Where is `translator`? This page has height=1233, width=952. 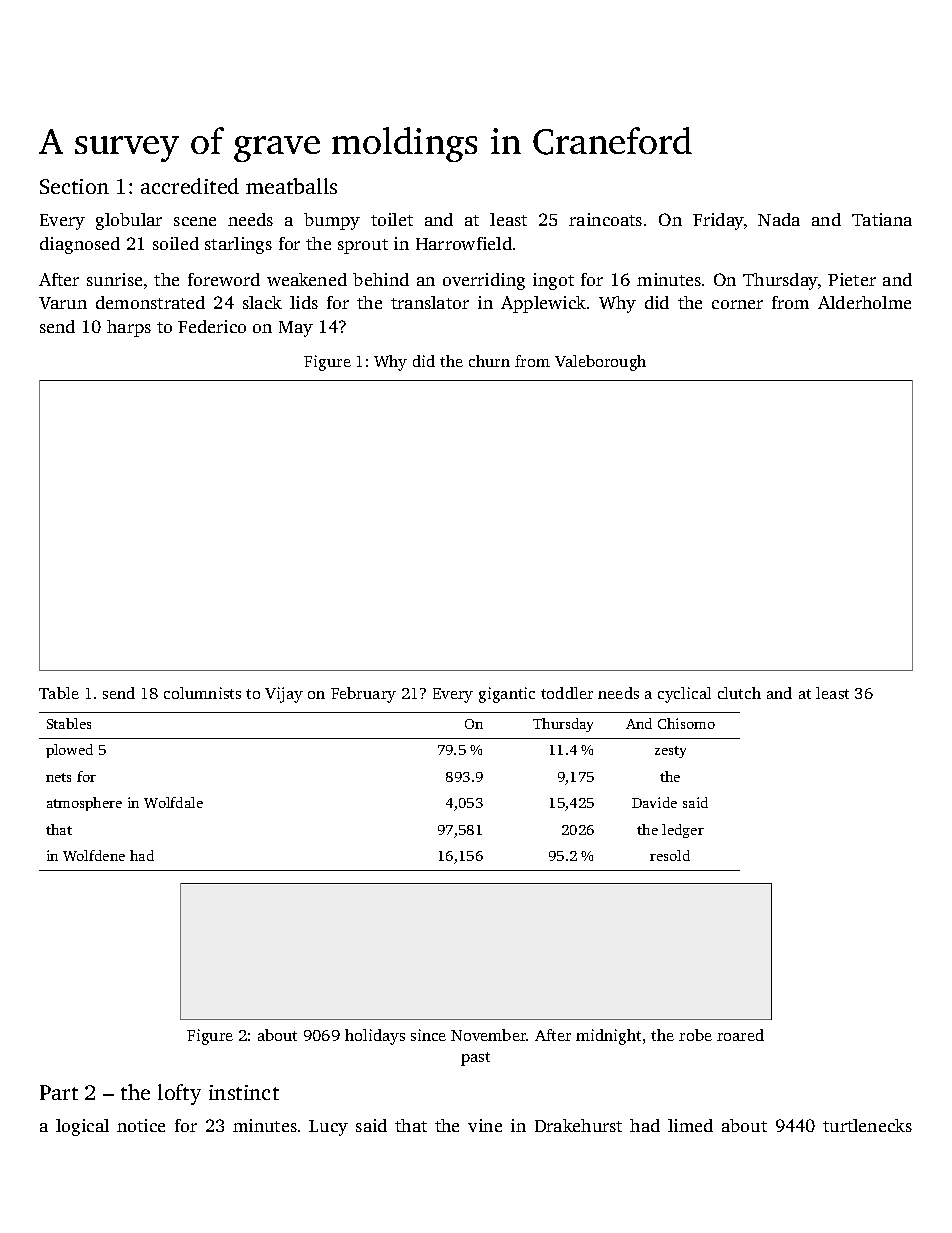 translator is located at coordinates (430, 302).
